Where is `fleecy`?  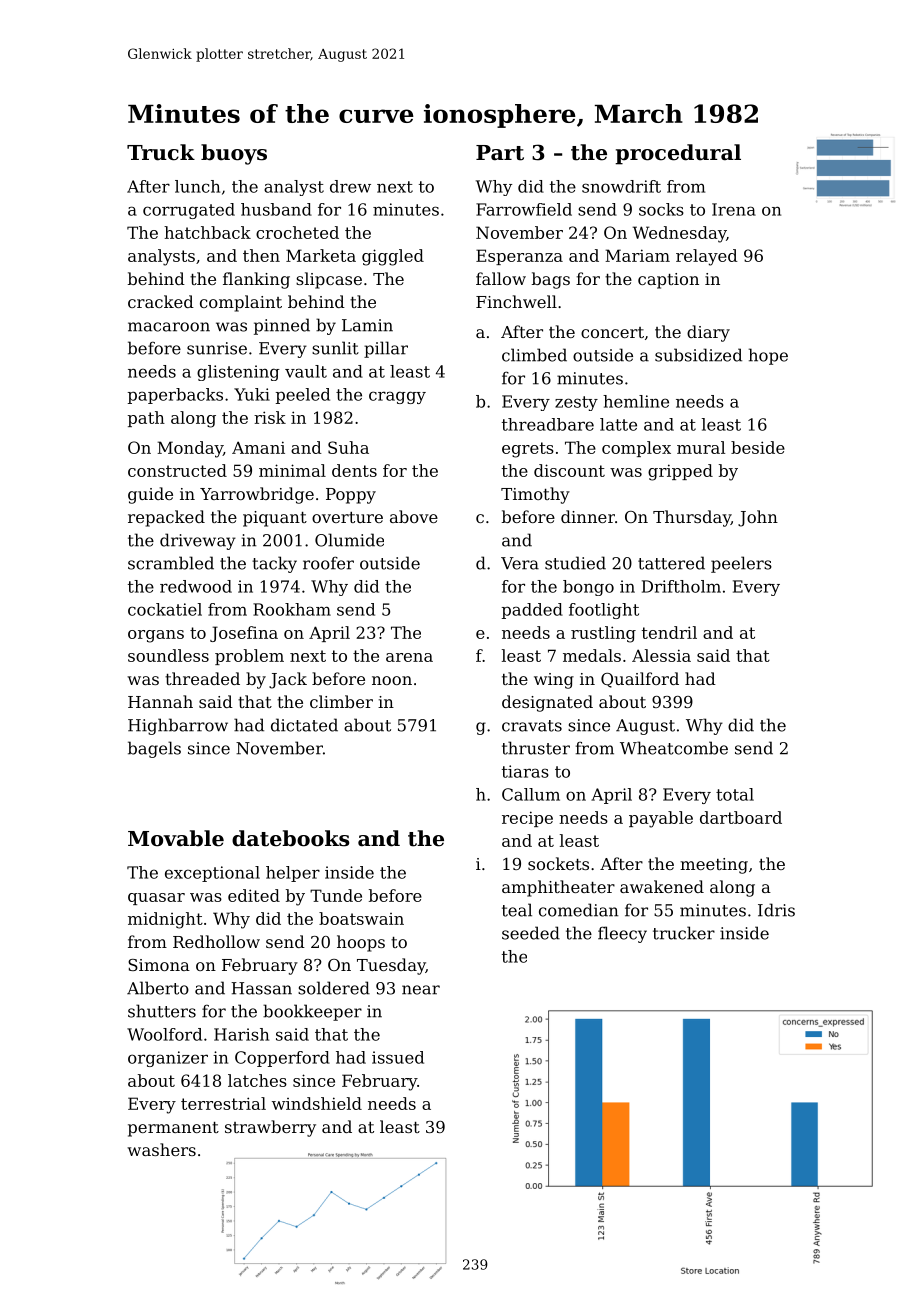 fleecy is located at coordinates (622, 934).
